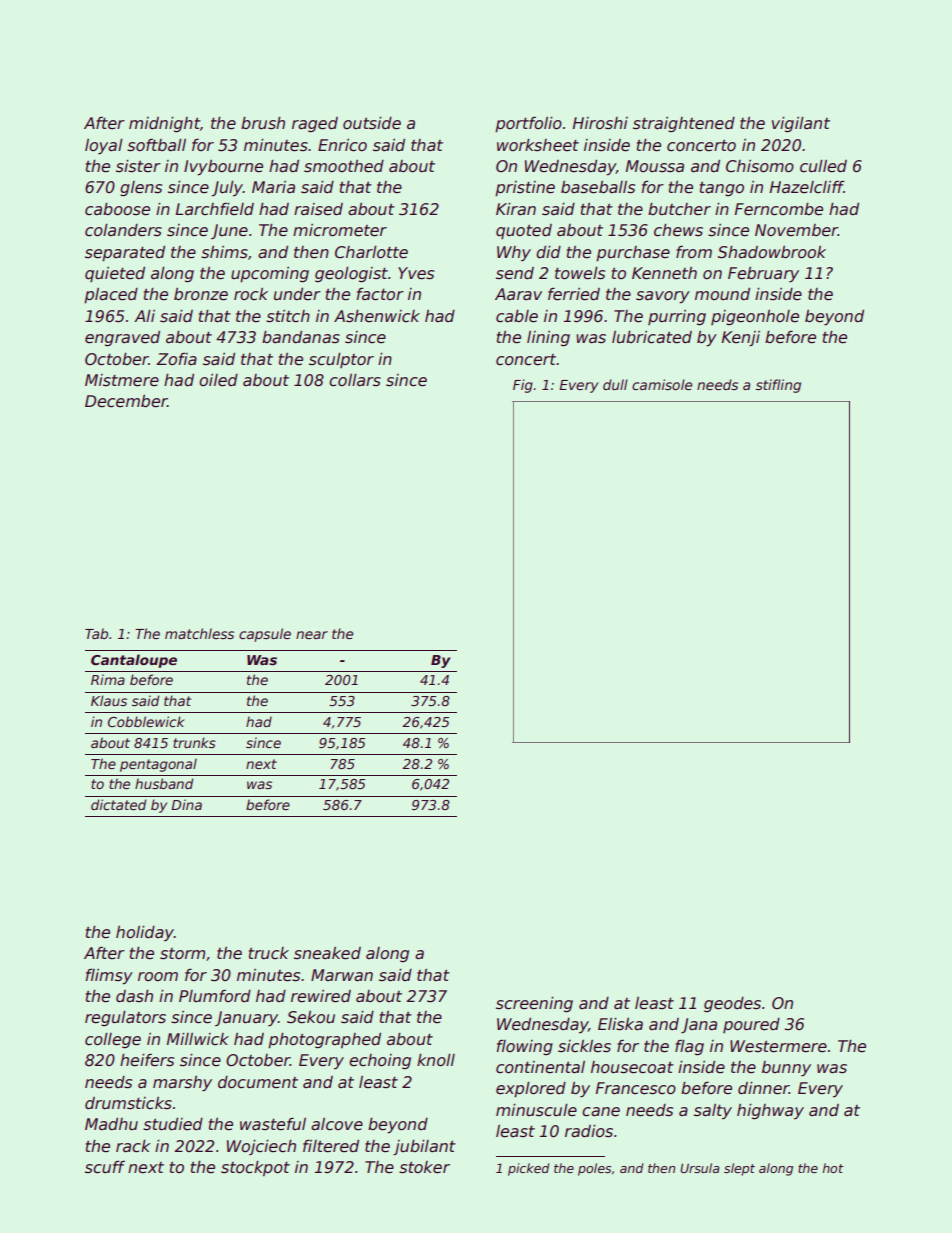 This screenshot has height=1233, width=952. I want to click on sneaked, so click(327, 953).
